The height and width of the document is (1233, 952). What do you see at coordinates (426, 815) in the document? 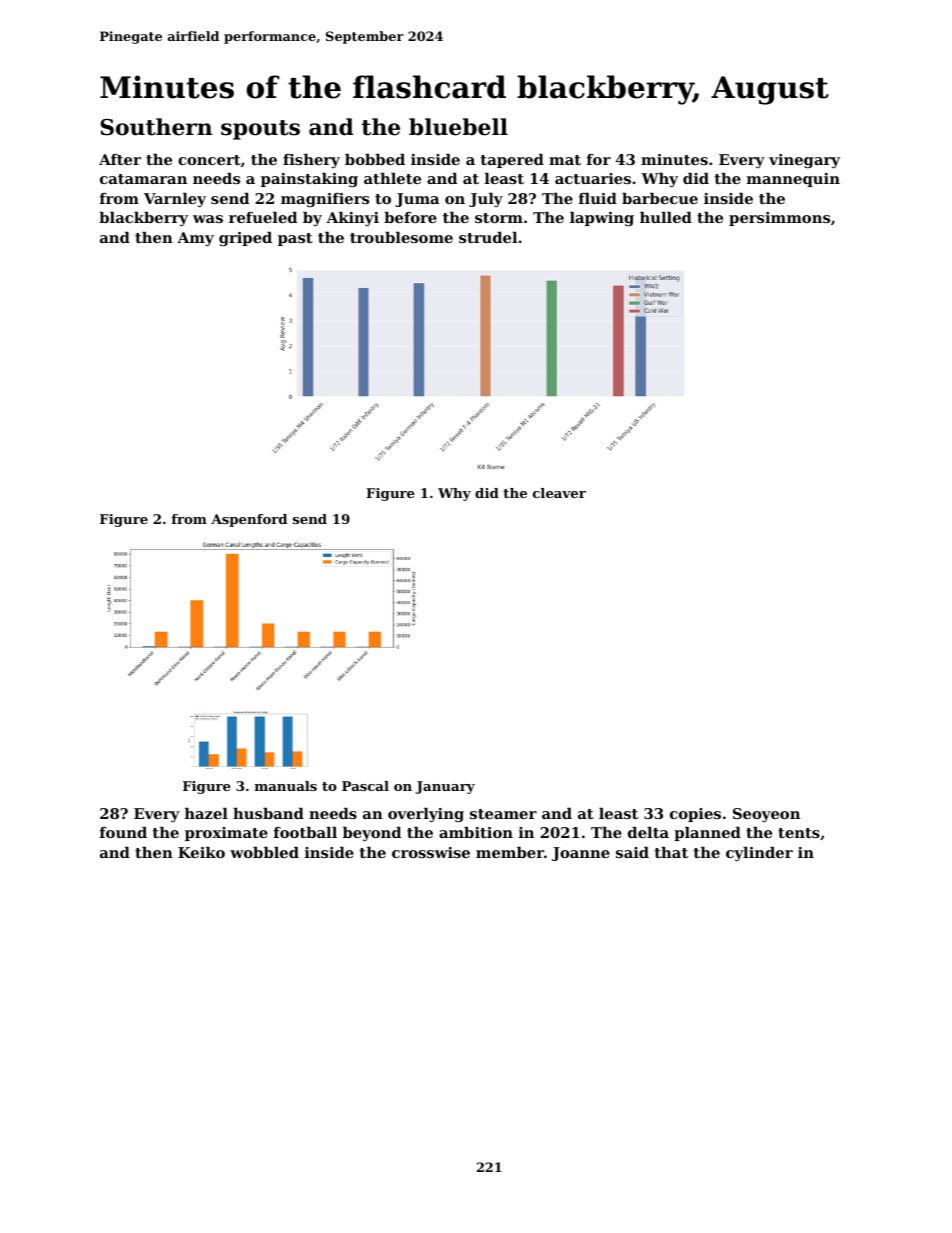
I see `overlying` at bounding box center [426, 815].
